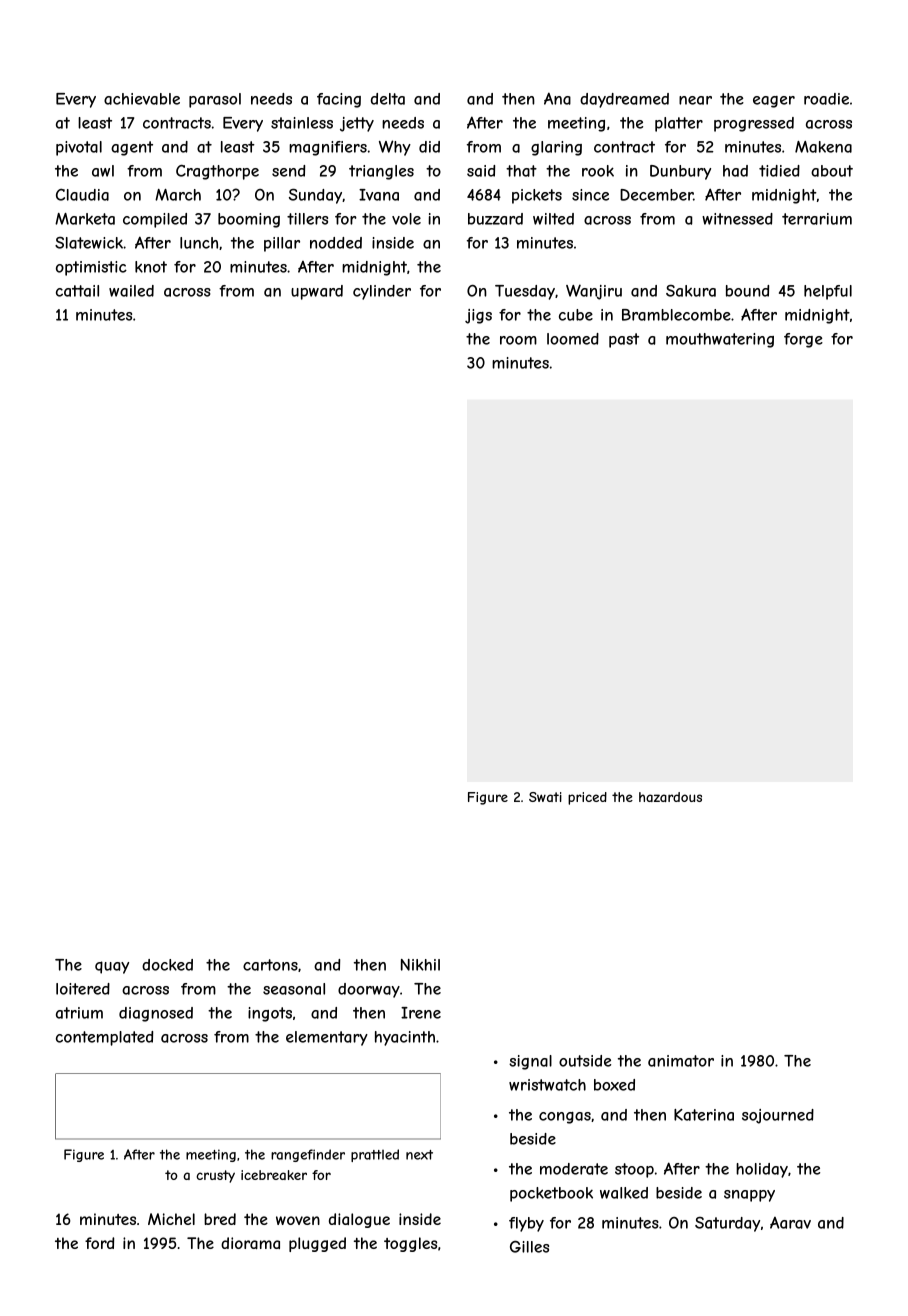 The height and width of the screenshot is (1316, 908). I want to click on Swati, so click(545, 797).
